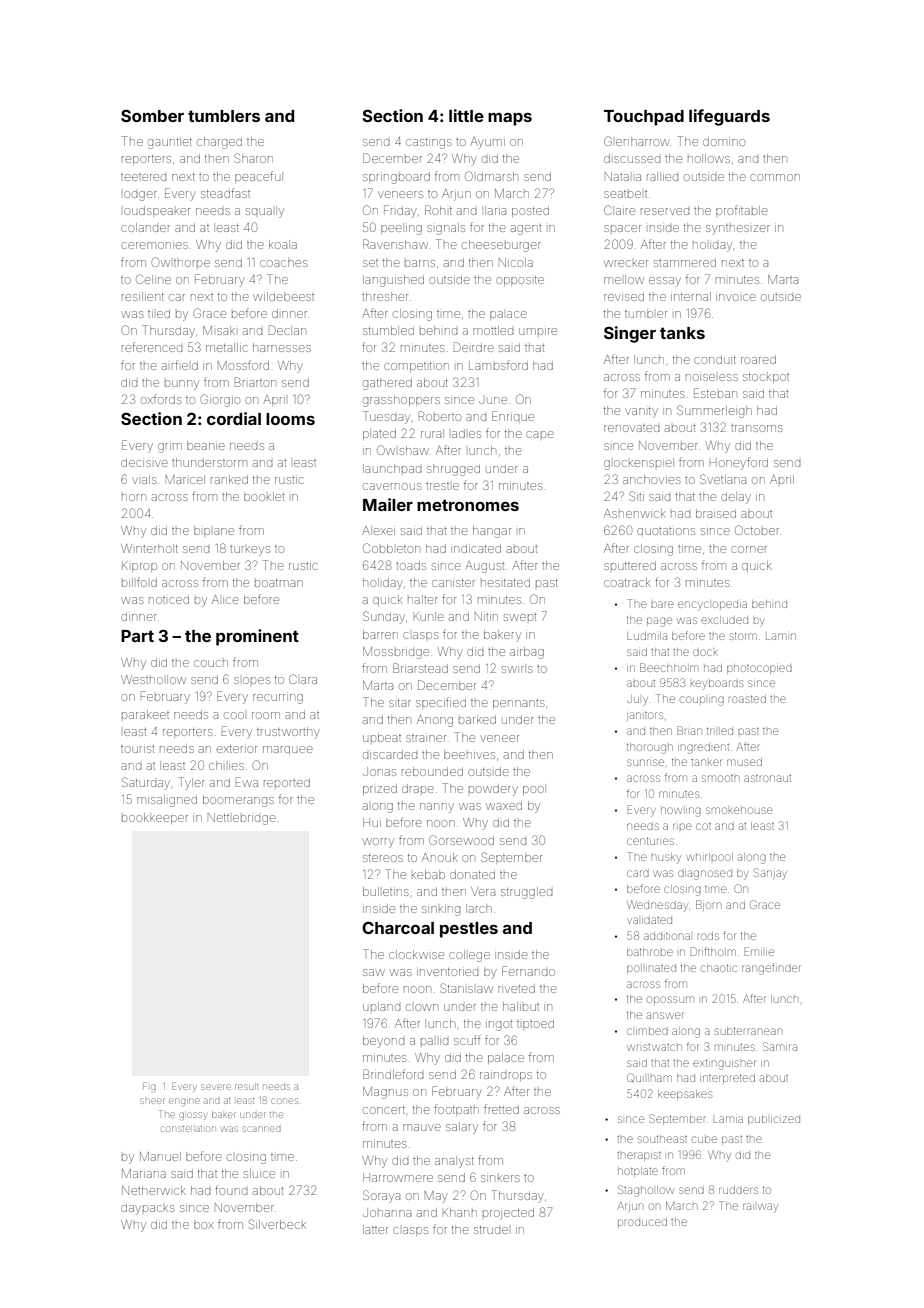  What do you see at coordinates (152, 115) in the screenshot?
I see `Somber` at bounding box center [152, 115].
